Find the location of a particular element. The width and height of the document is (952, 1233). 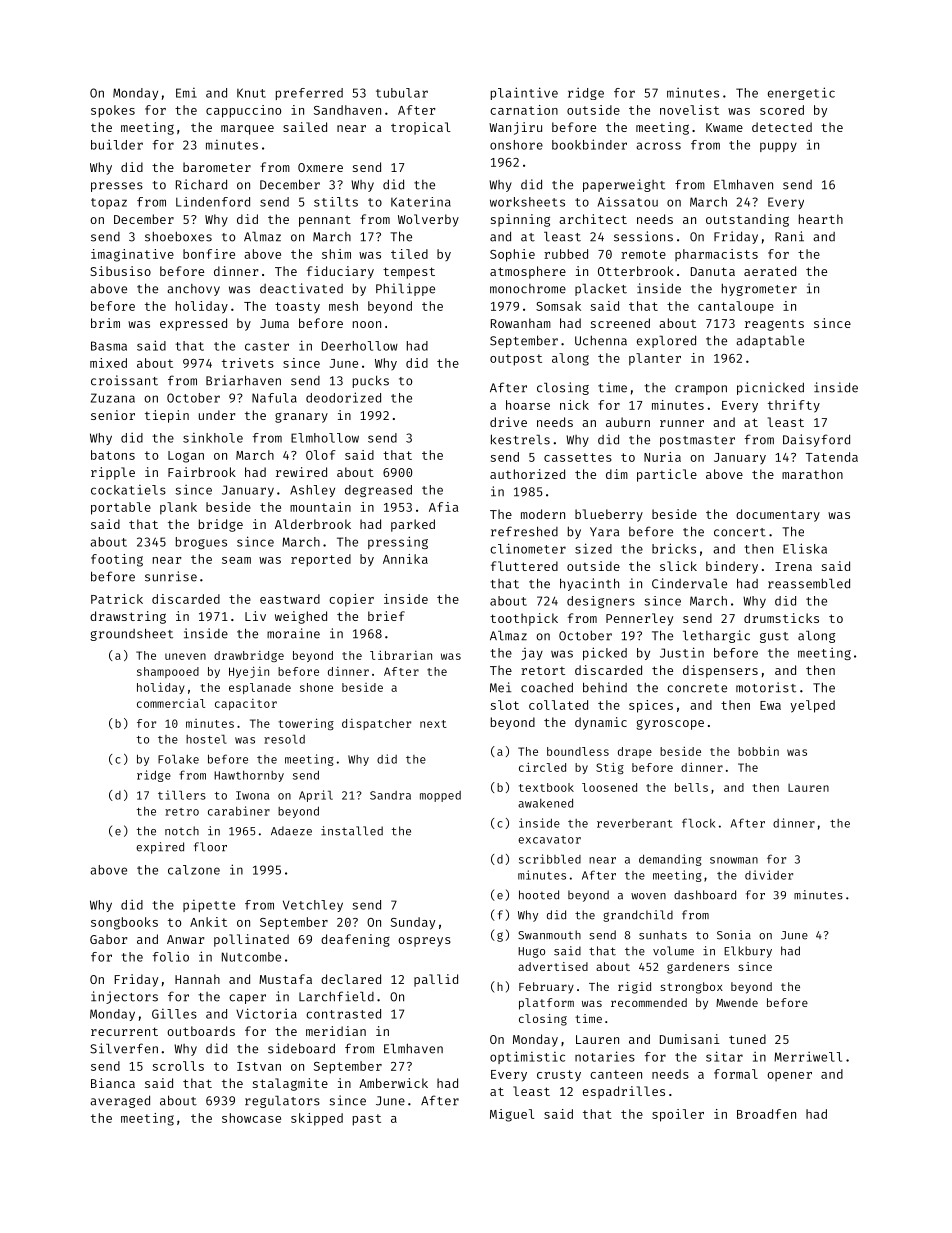

Victoria is located at coordinates (266, 1013).
